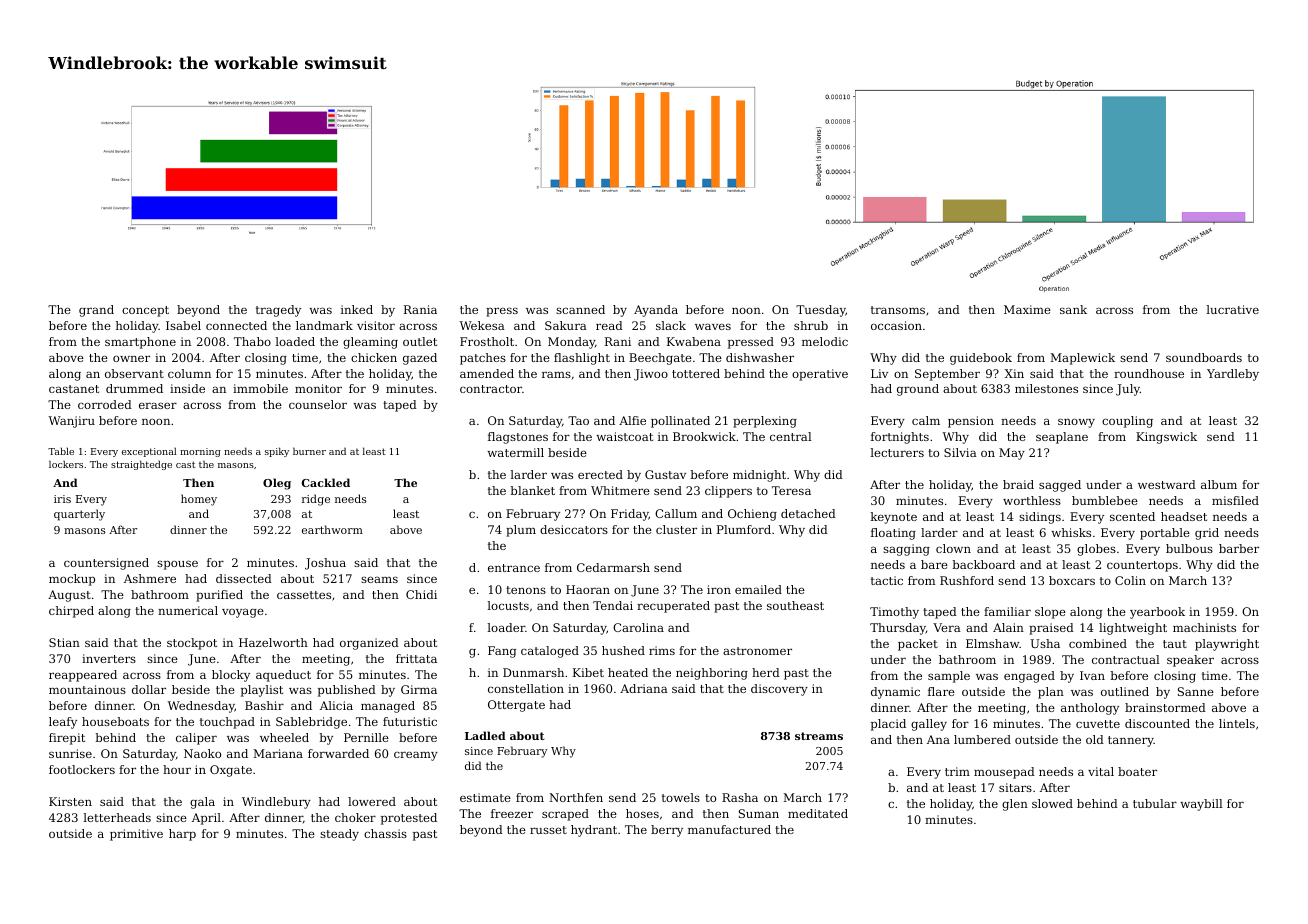  What do you see at coordinates (1207, 534) in the screenshot?
I see `grid` at bounding box center [1207, 534].
